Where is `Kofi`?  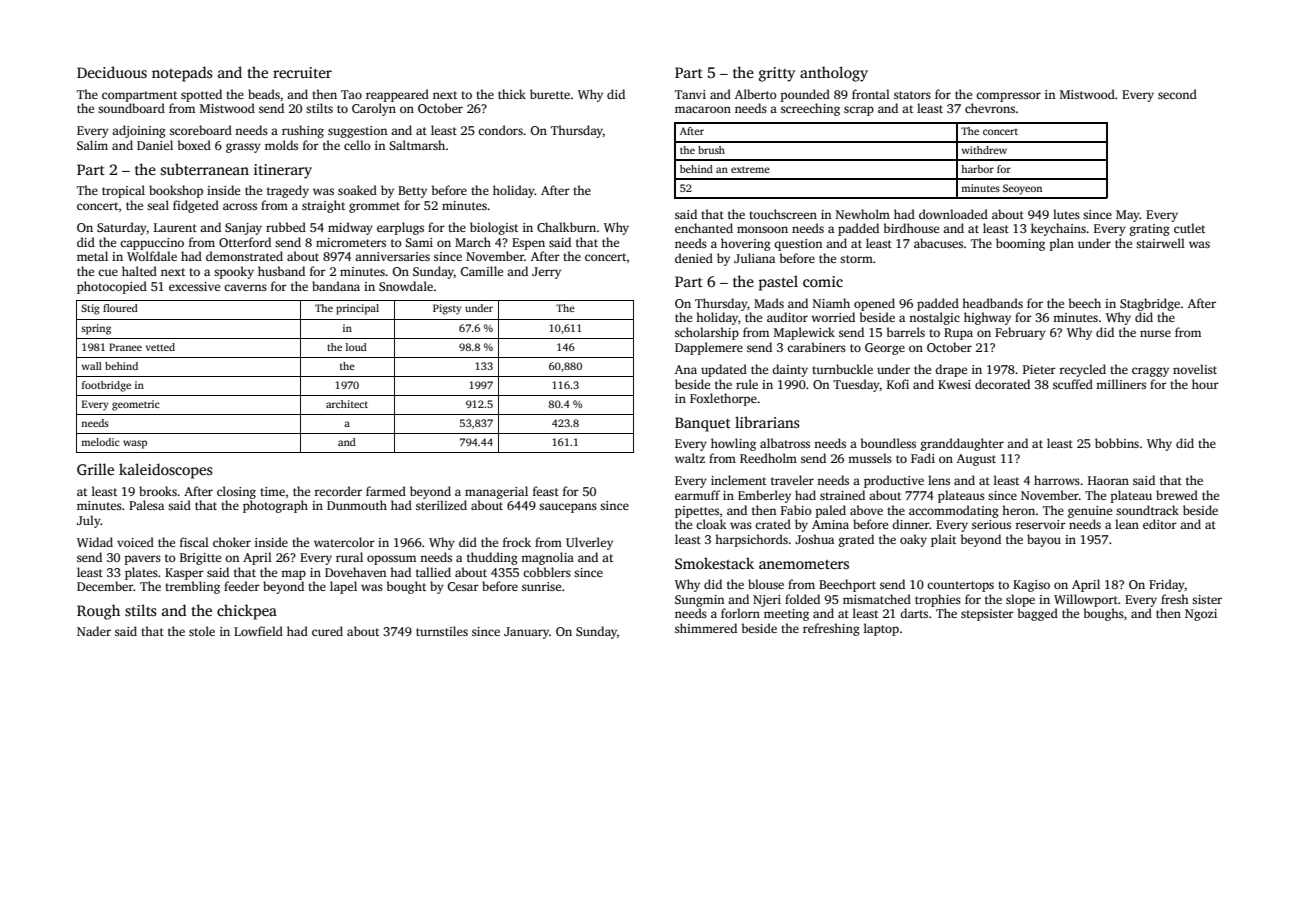
Kofi is located at coordinates (898, 384).
